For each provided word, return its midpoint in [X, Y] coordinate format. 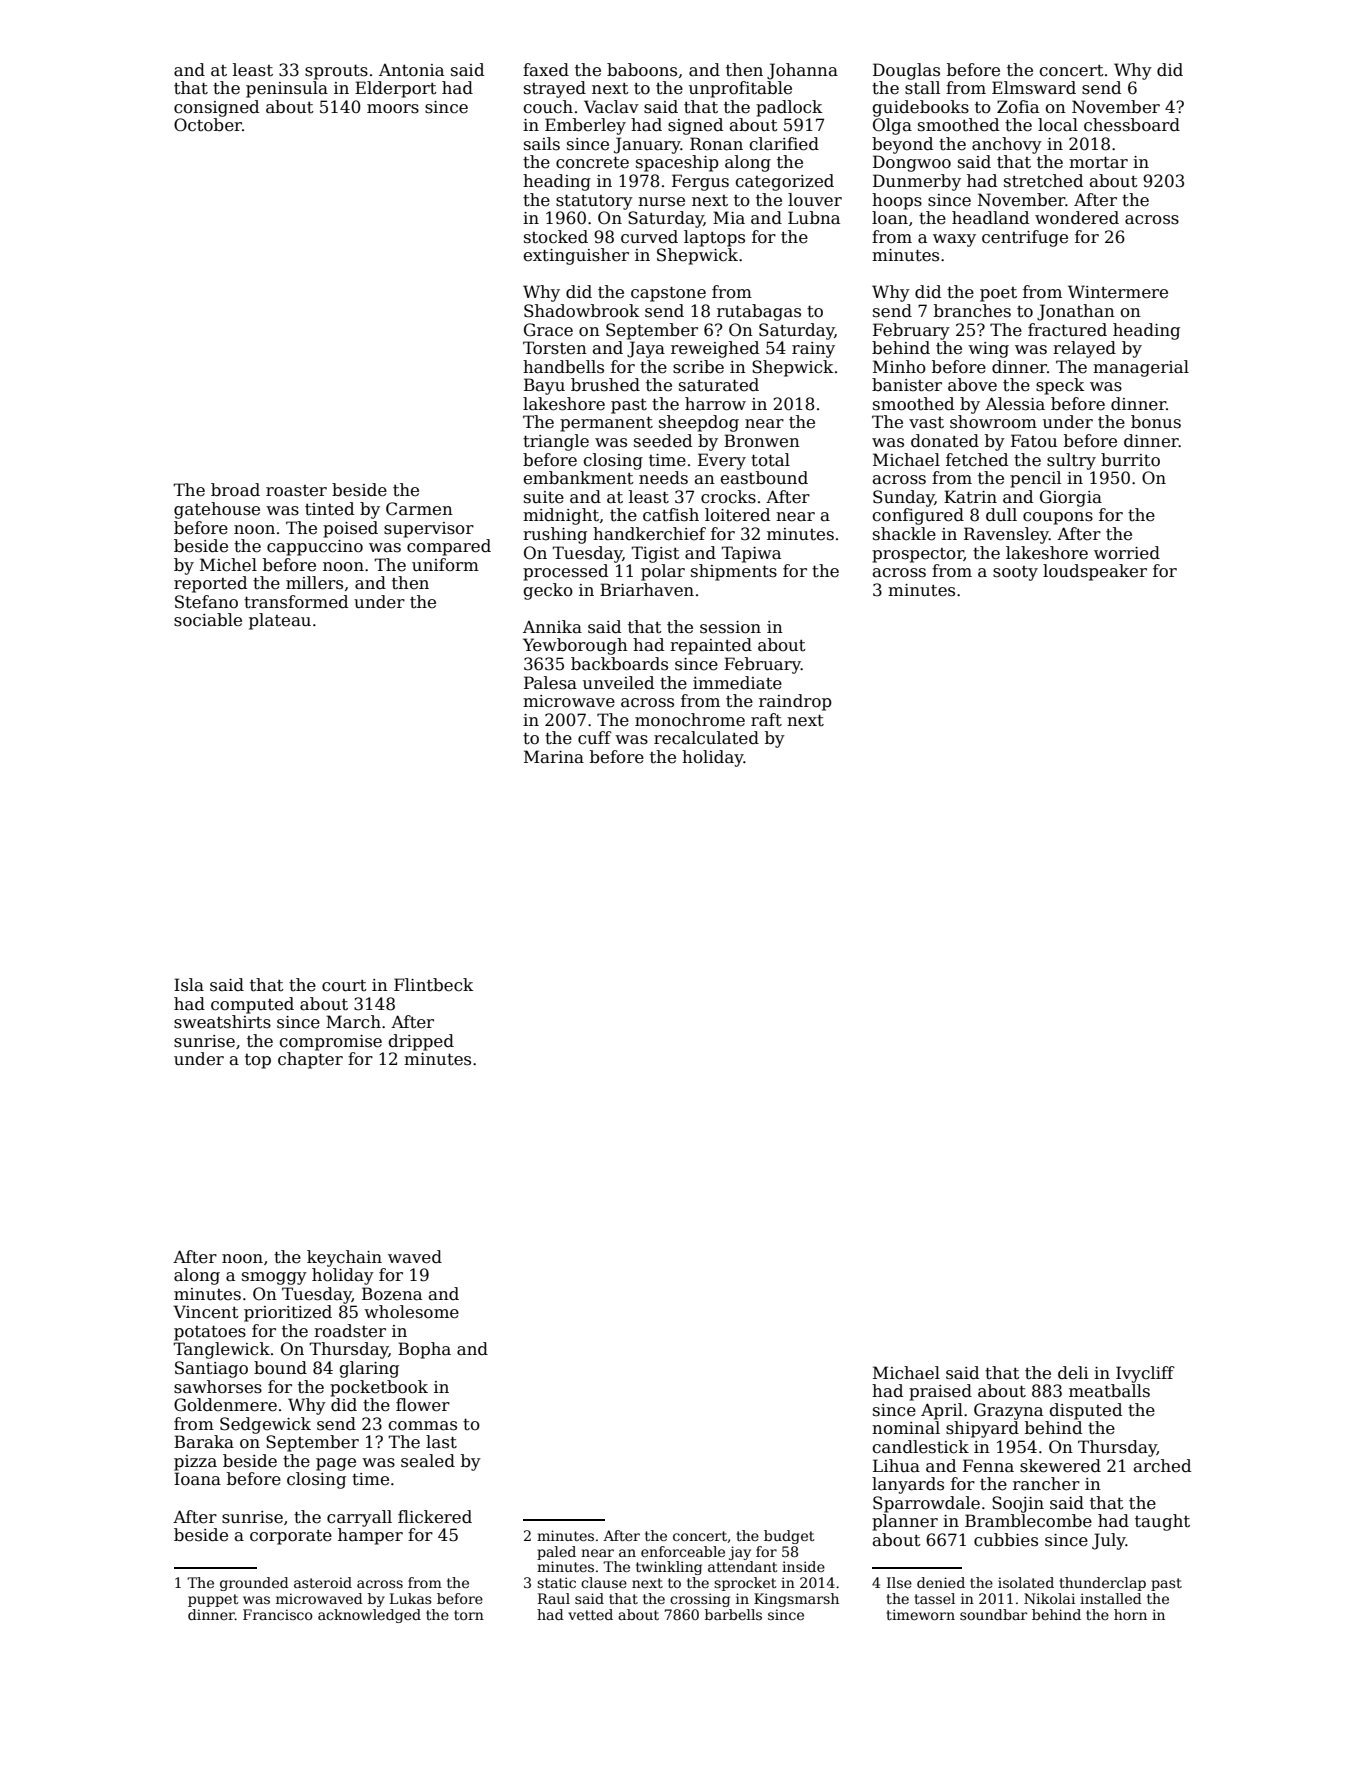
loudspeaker [1095, 572]
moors [393, 109]
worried [1127, 553]
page [336, 1464]
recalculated [706, 738]
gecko [548, 591]
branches [972, 311]
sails [542, 144]
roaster [296, 491]
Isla [189, 985]
